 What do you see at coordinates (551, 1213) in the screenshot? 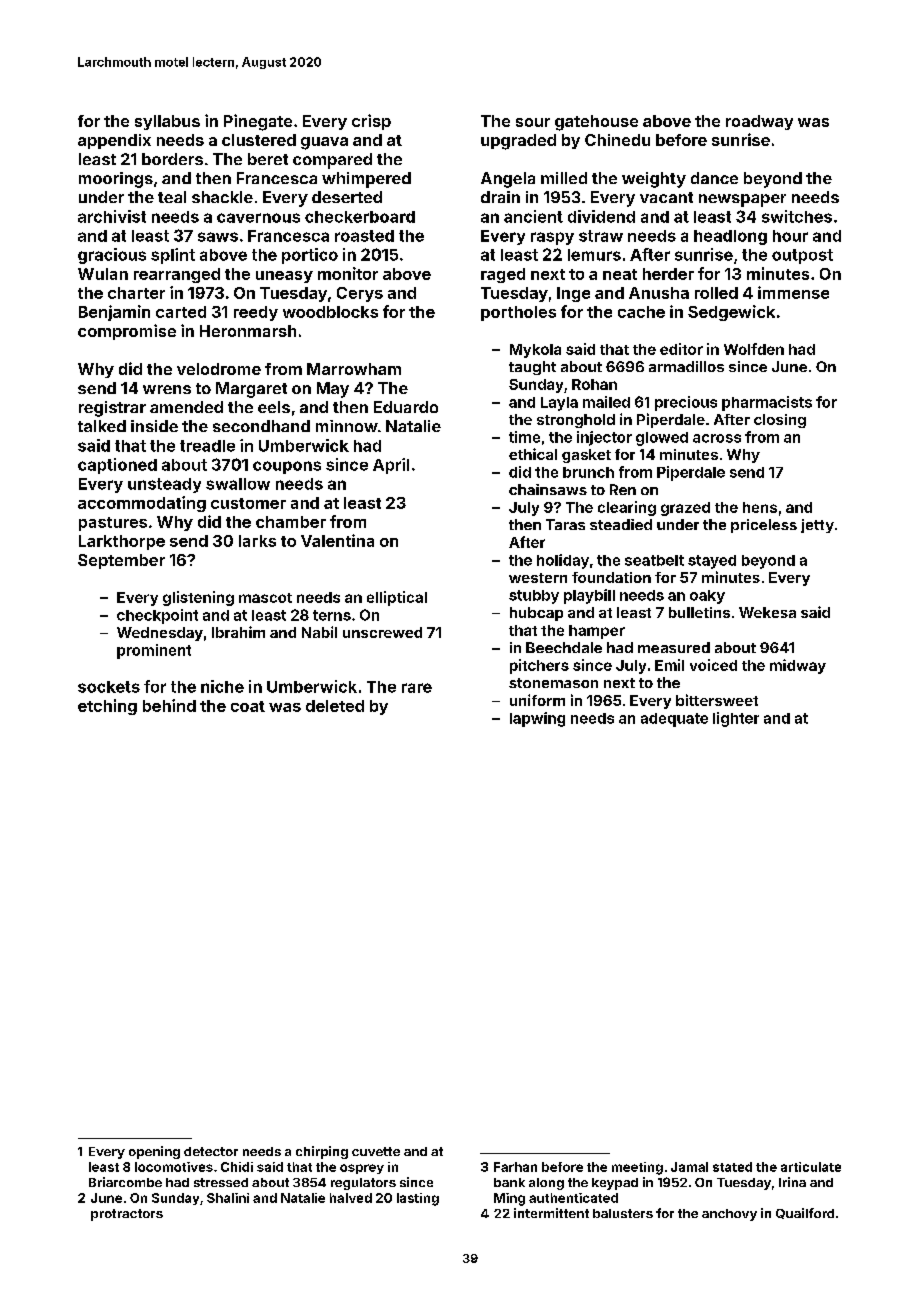
I see `intermittent` at bounding box center [551, 1213].
